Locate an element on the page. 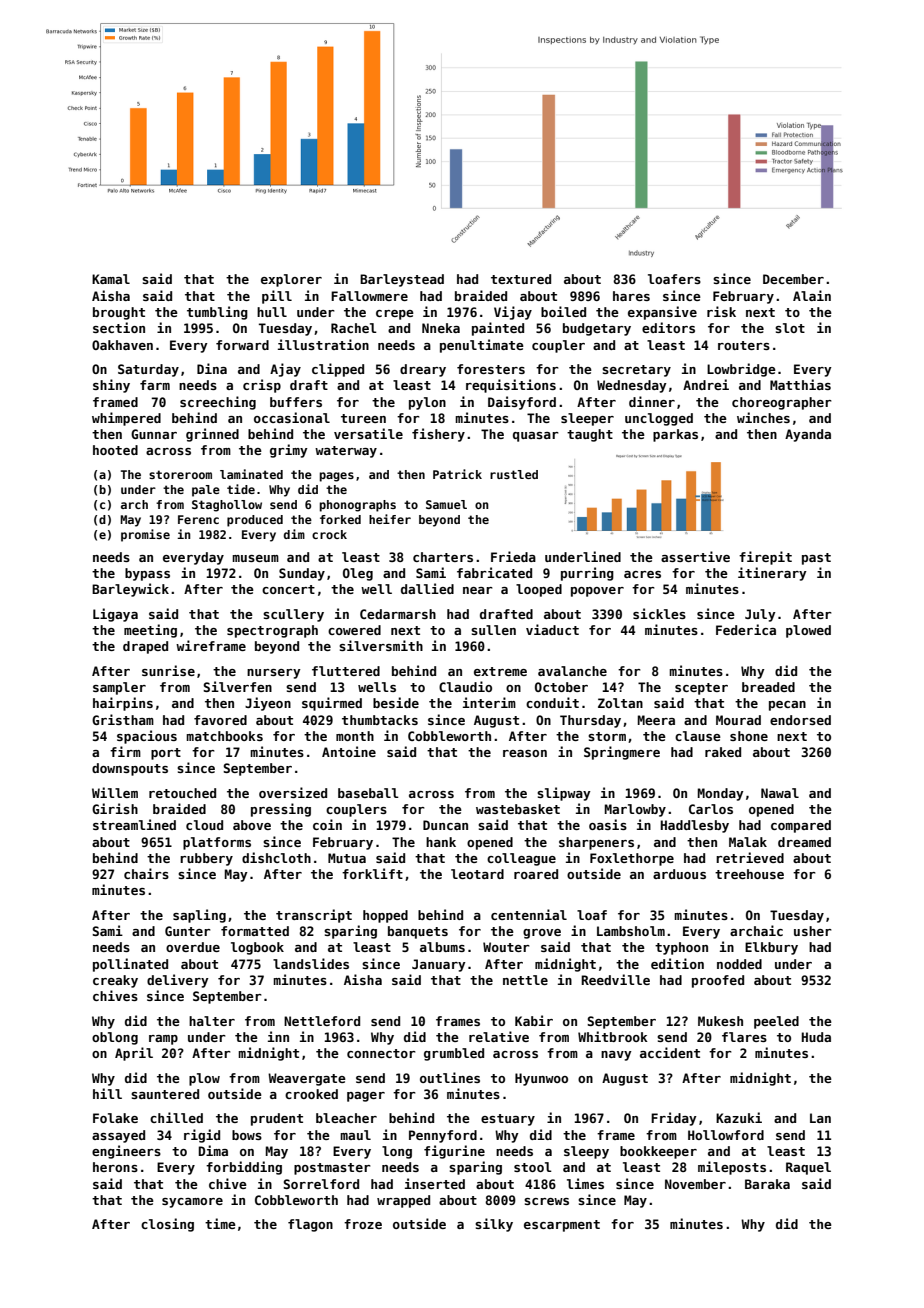 The image size is (924, 1308). pill is located at coordinates (277, 297).
